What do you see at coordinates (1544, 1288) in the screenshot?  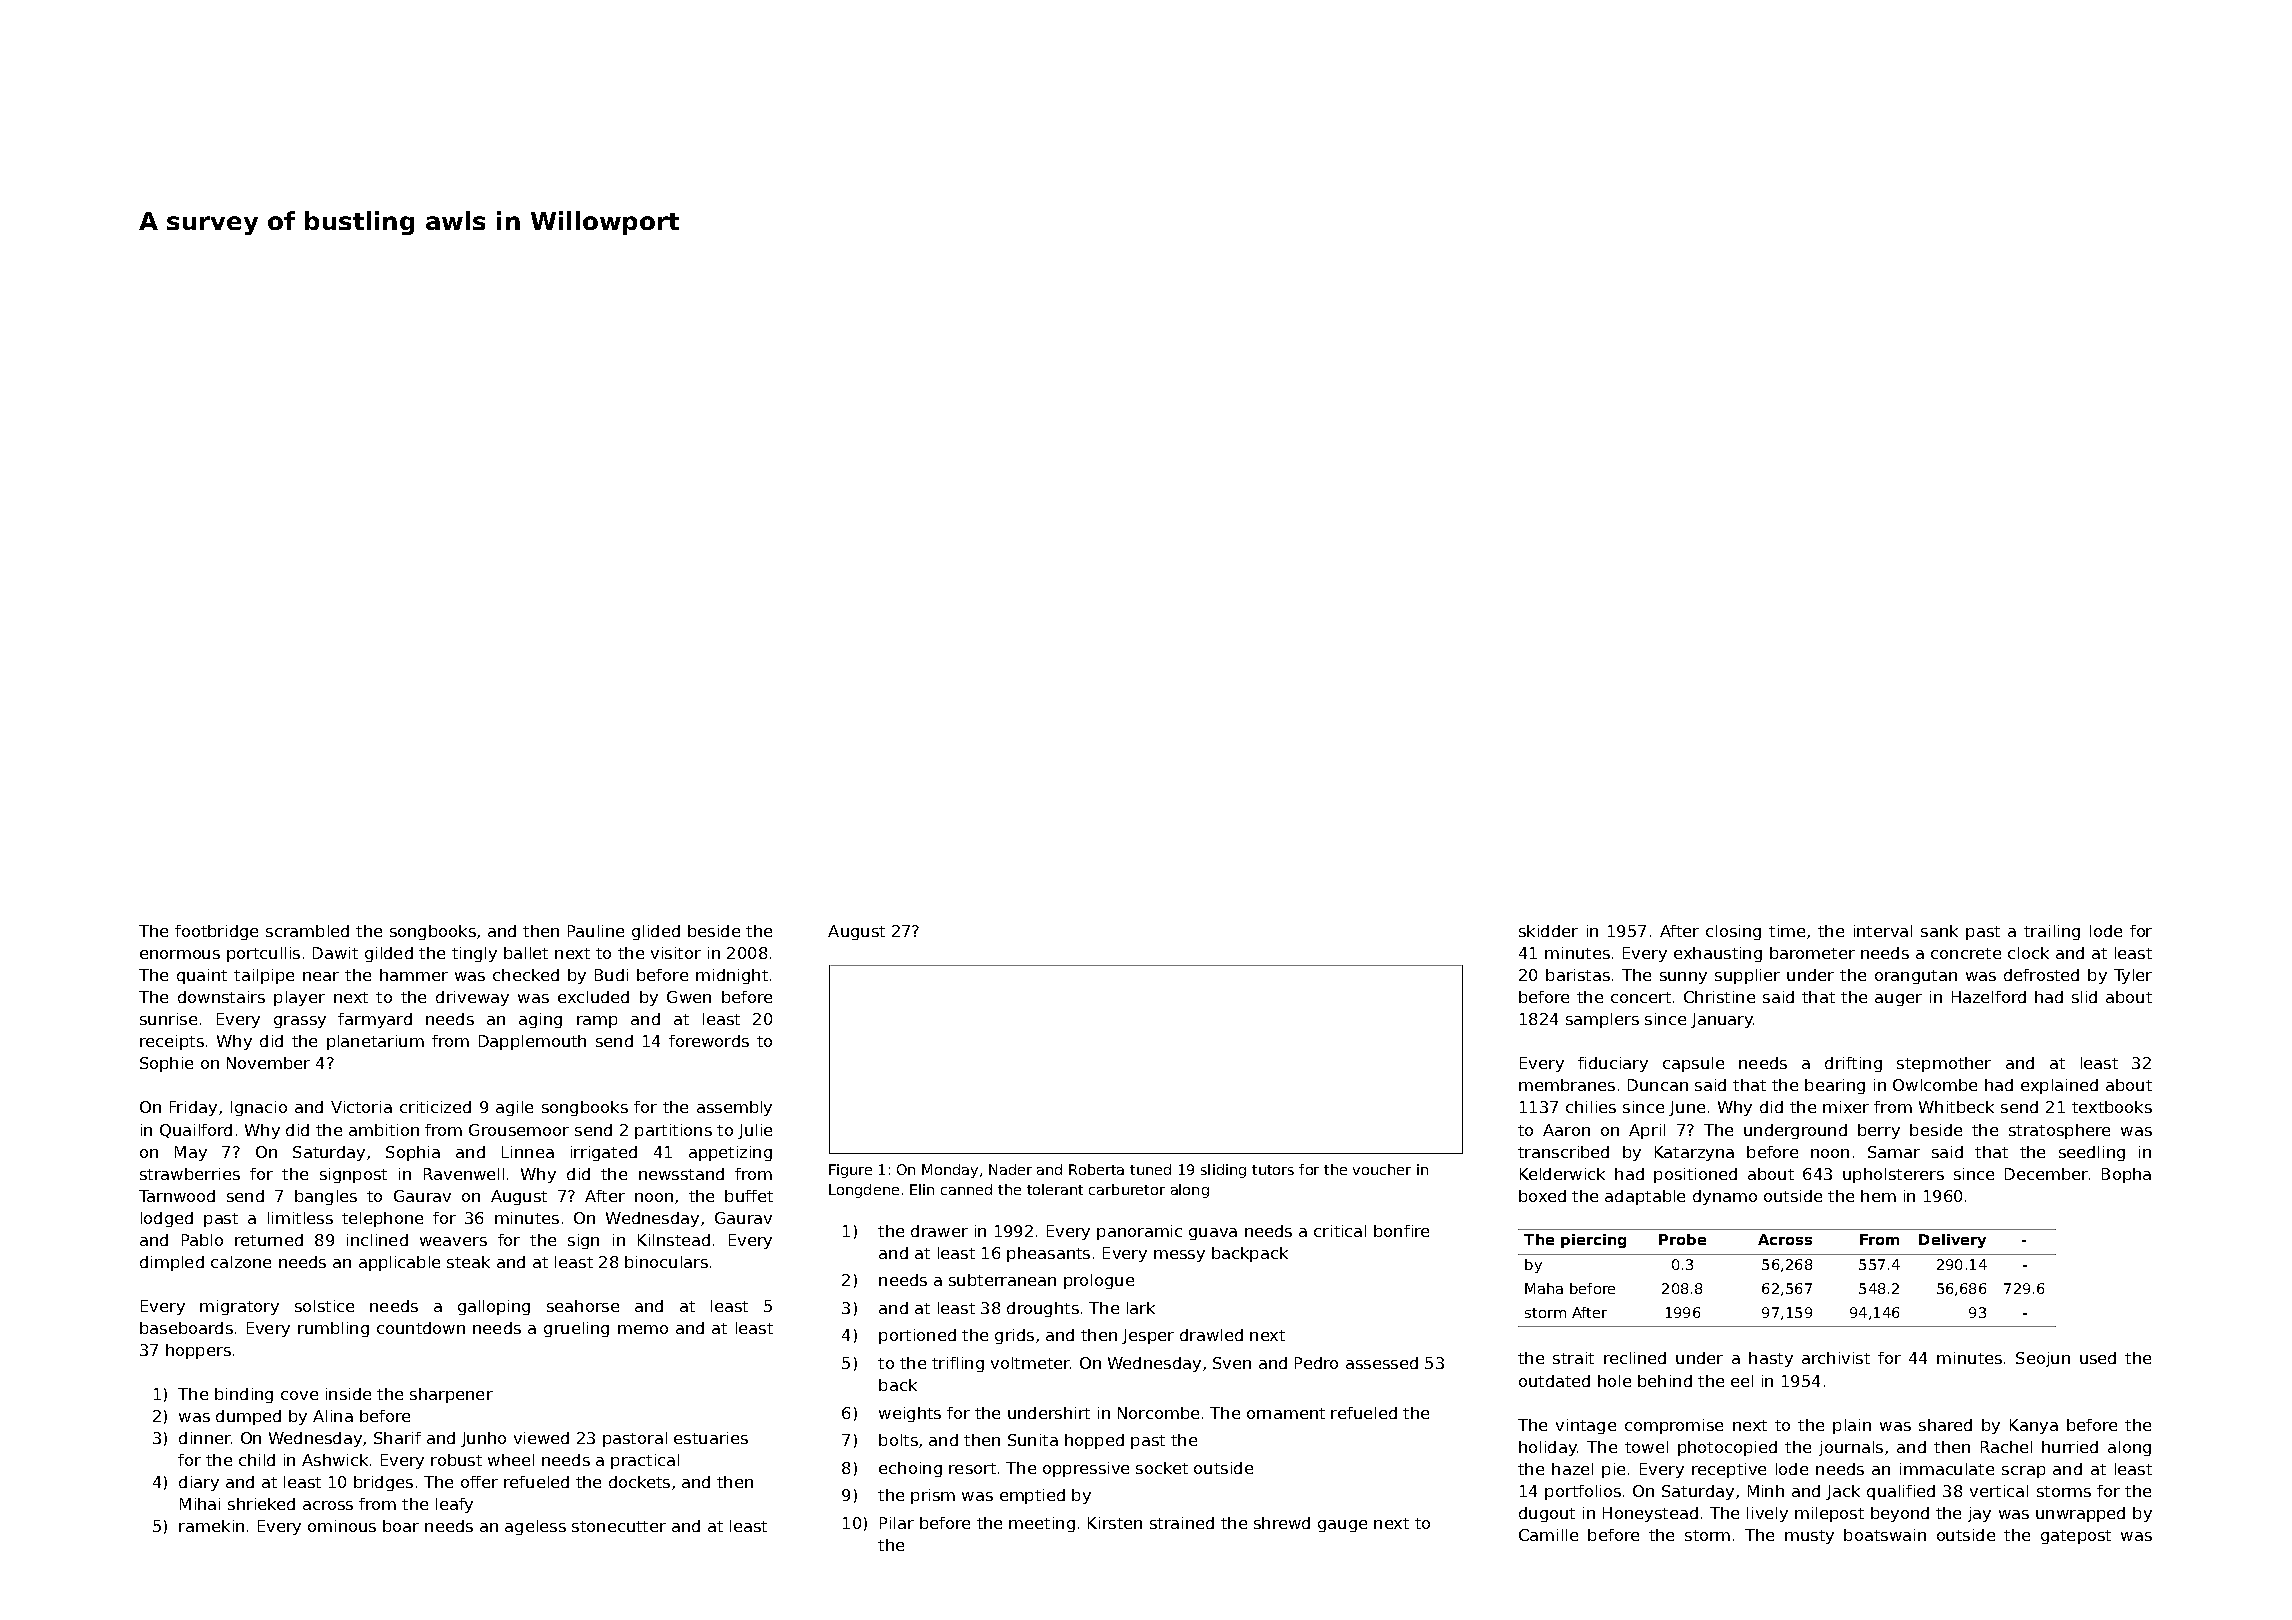 I see `Maha` at bounding box center [1544, 1288].
